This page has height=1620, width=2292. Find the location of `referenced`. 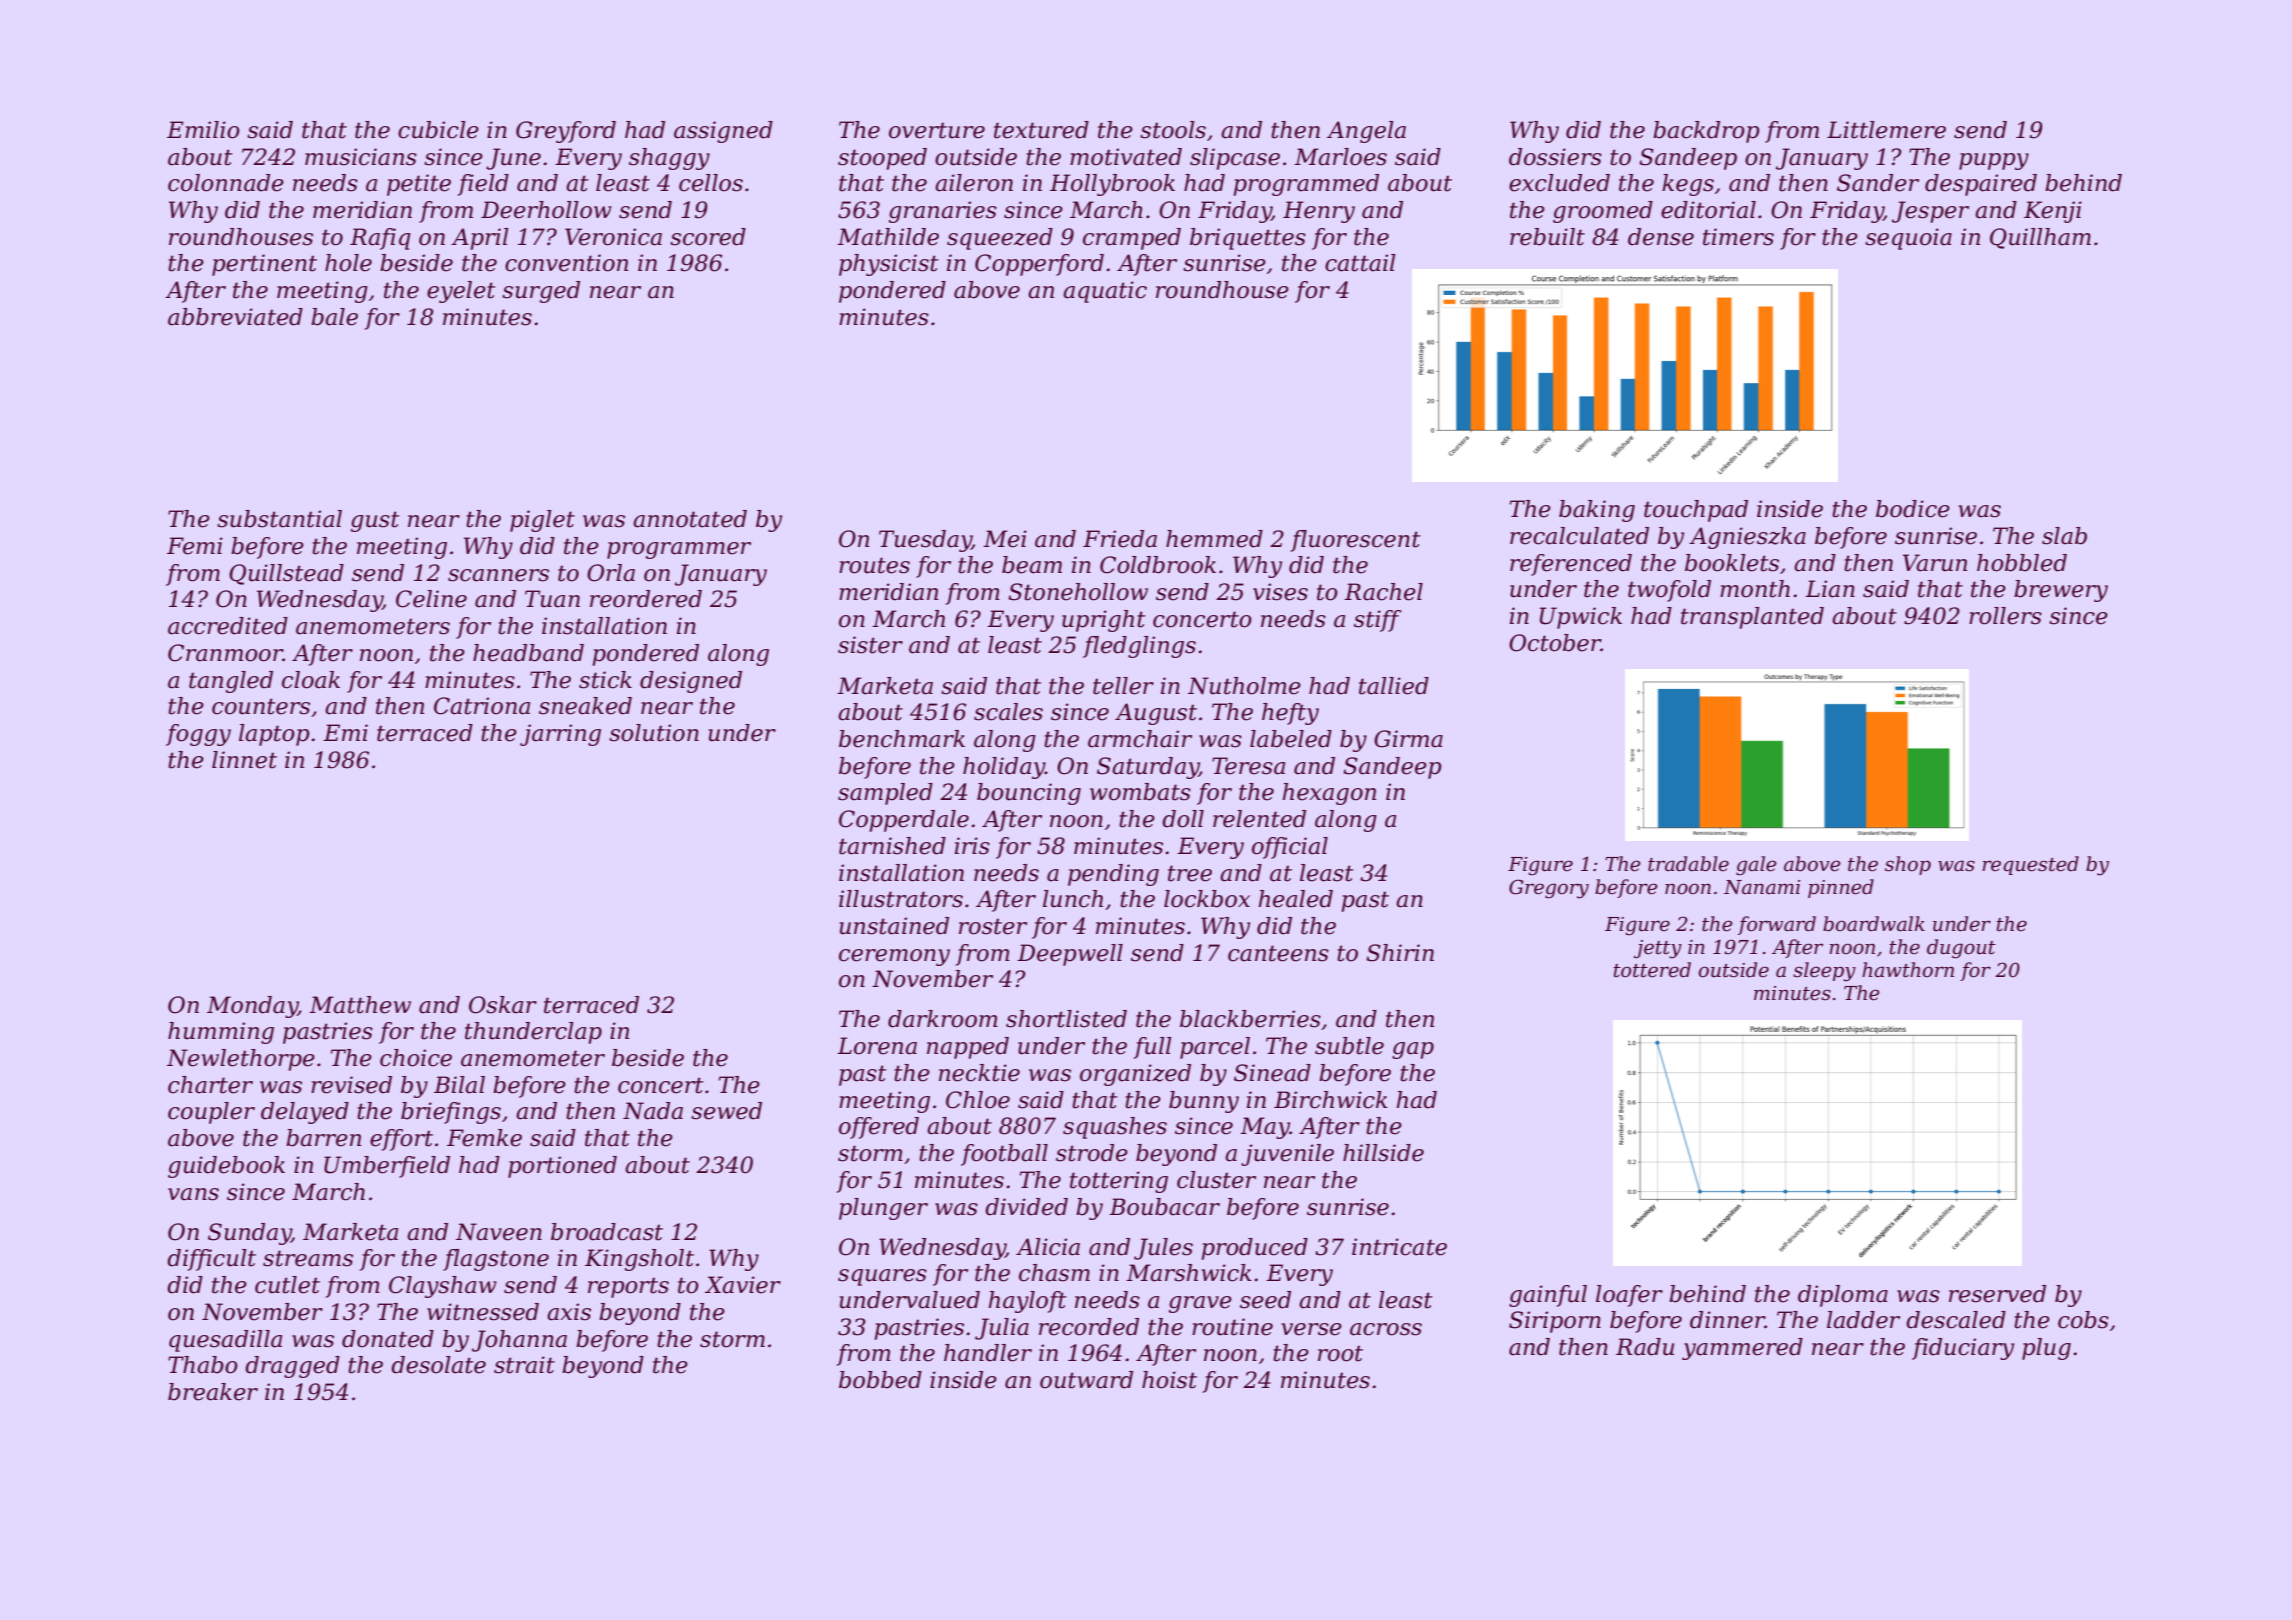

referenced is located at coordinates (1571, 565).
